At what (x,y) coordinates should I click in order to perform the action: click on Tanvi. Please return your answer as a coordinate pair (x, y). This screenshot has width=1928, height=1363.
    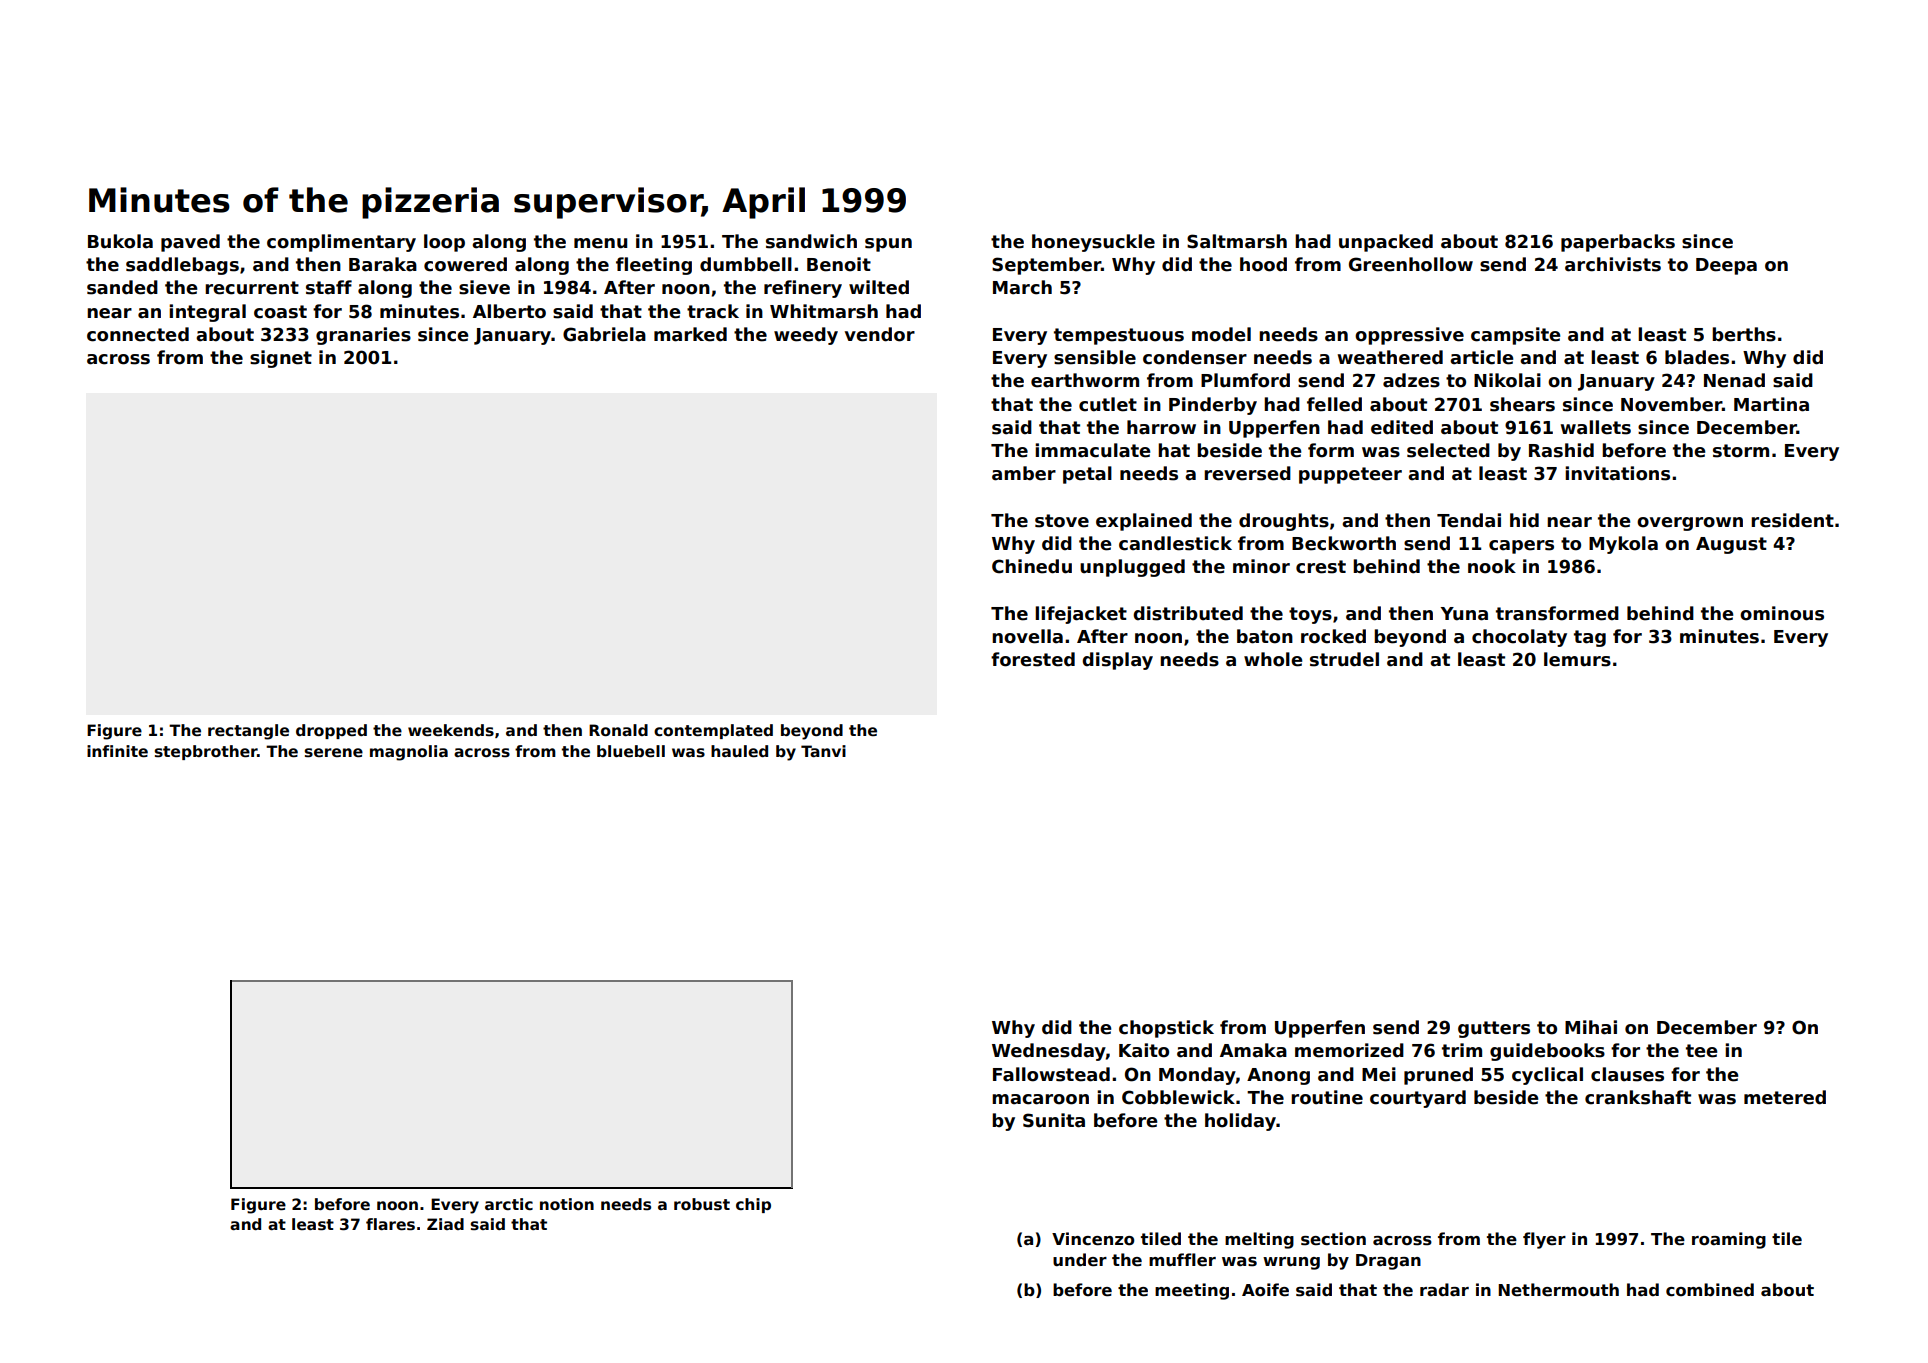
    Looking at the image, I should click on (823, 751).
